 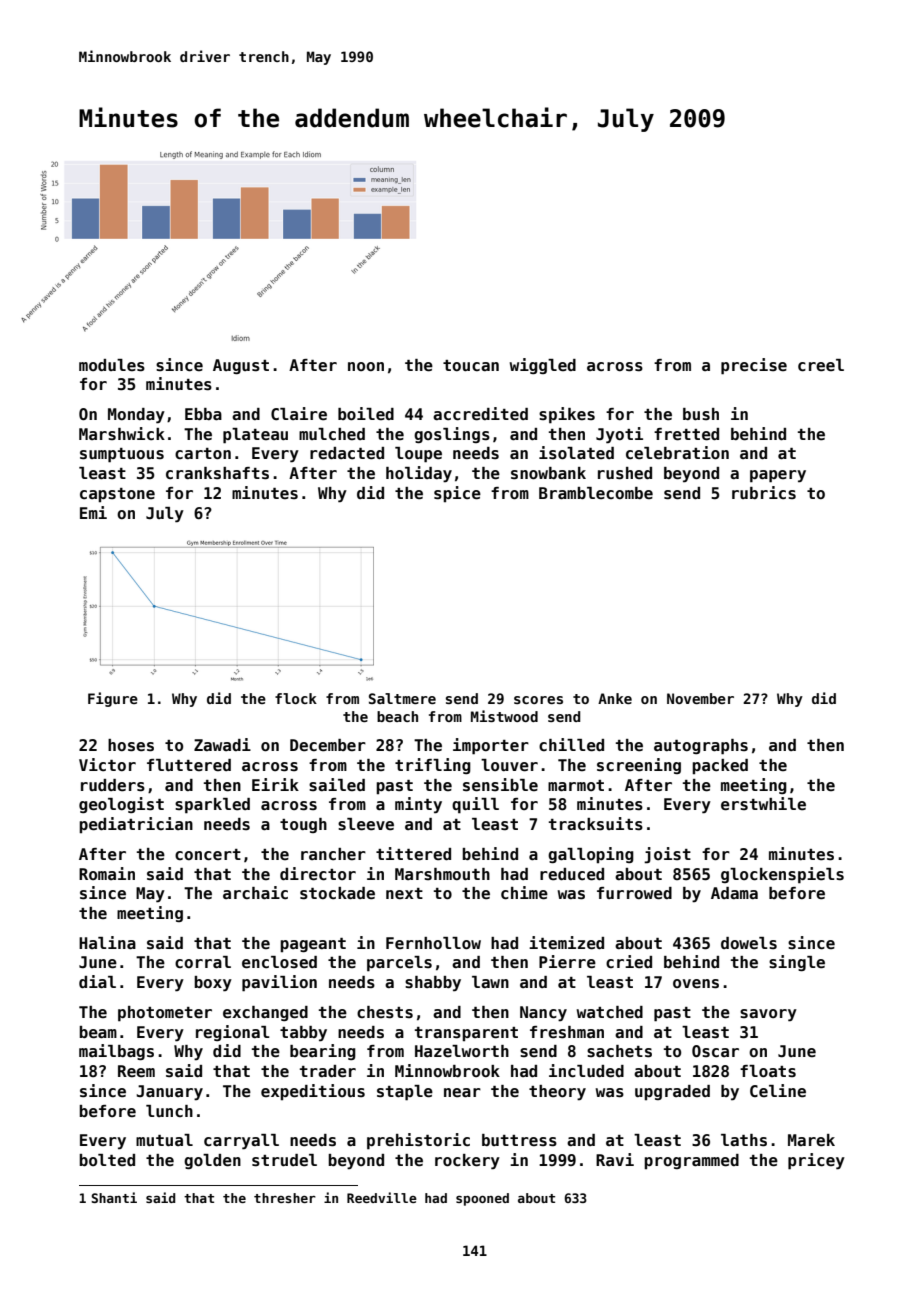 What do you see at coordinates (169, 1111) in the screenshot?
I see `lunch` at bounding box center [169, 1111].
